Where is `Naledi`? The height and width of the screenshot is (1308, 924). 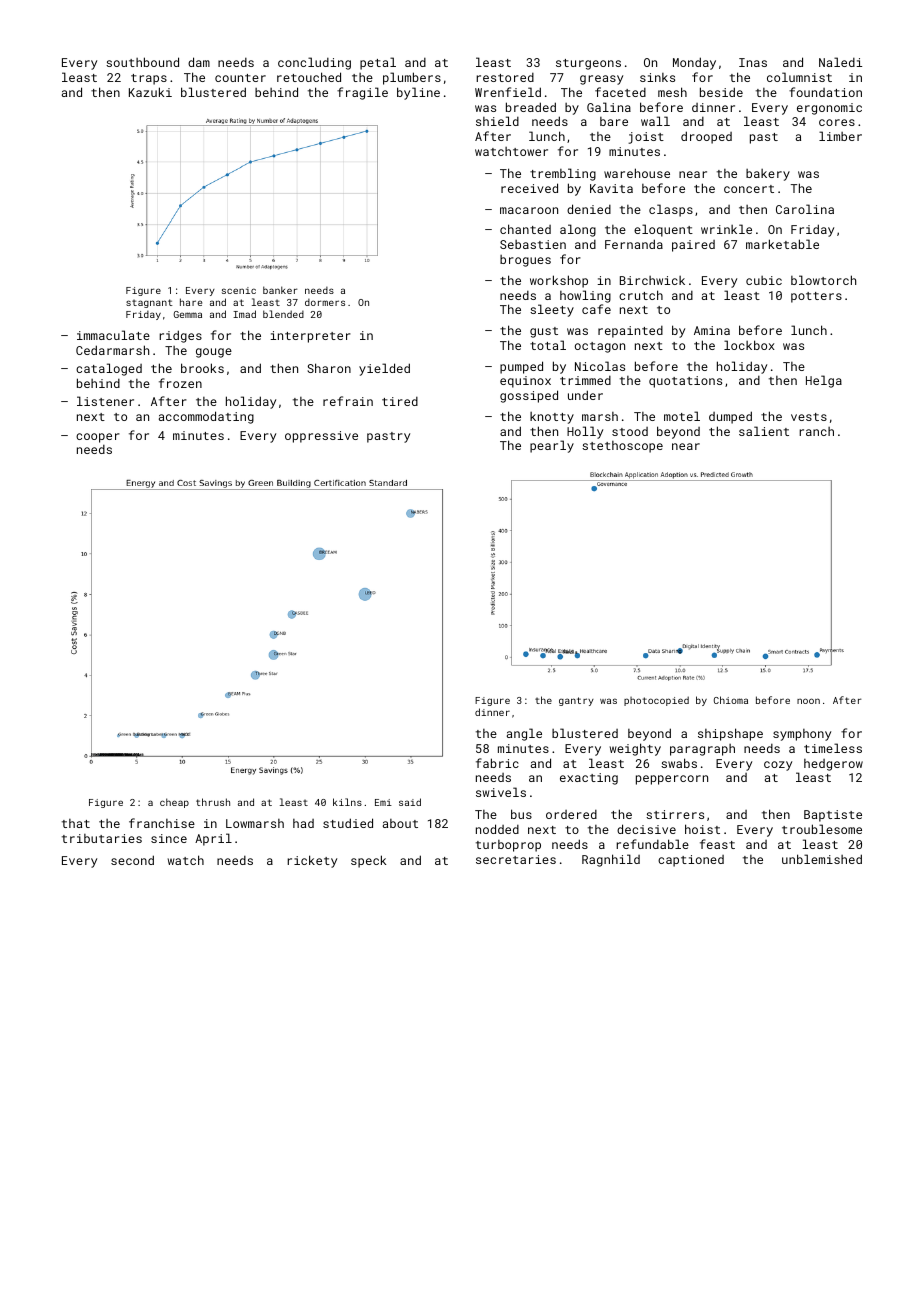
Naledi is located at coordinates (840, 62).
